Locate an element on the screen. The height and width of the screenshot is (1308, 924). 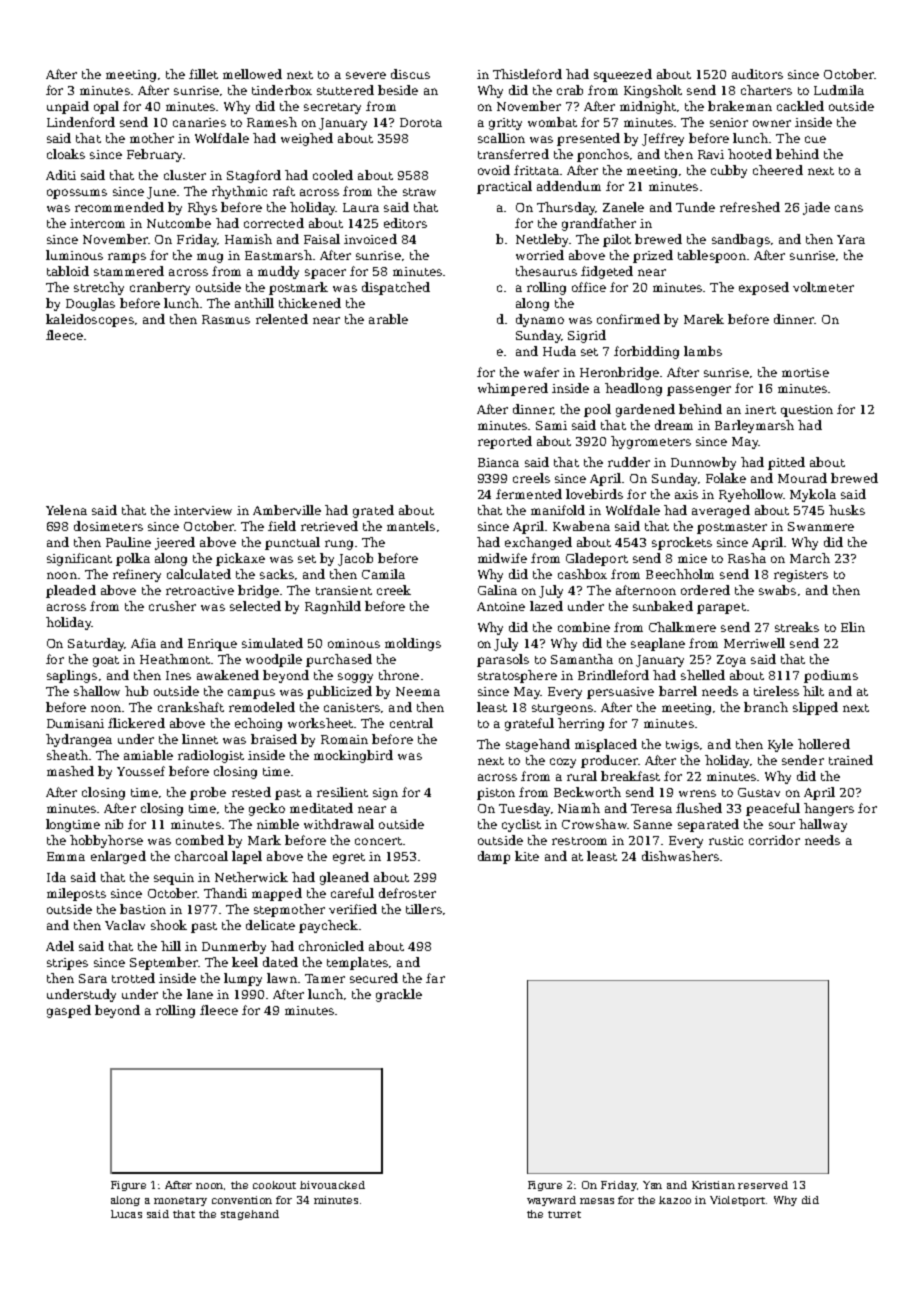
fillet is located at coordinates (203, 74).
